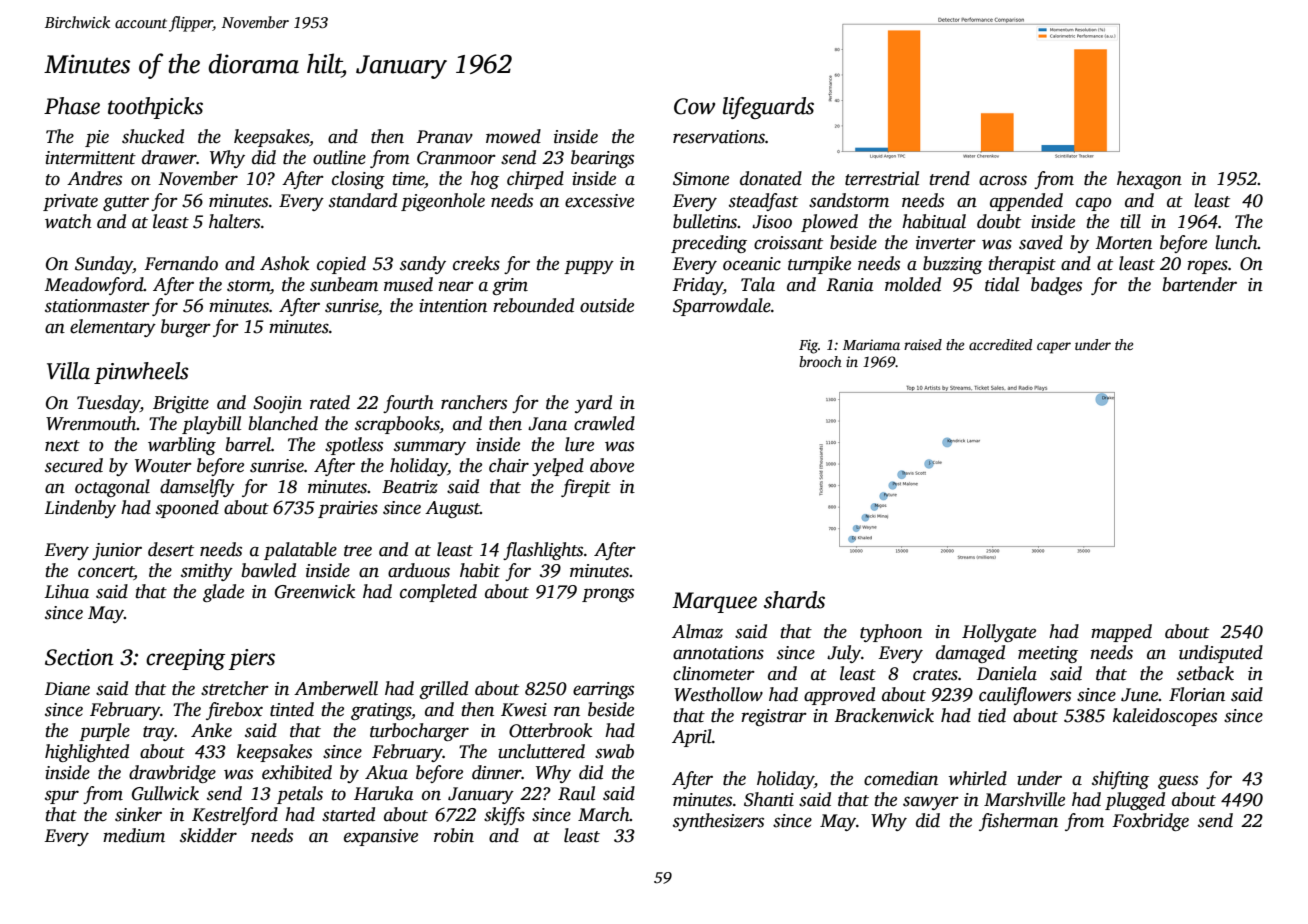 The width and height of the screenshot is (1308, 924). What do you see at coordinates (397, 425) in the screenshot?
I see `scrapbooks` at bounding box center [397, 425].
